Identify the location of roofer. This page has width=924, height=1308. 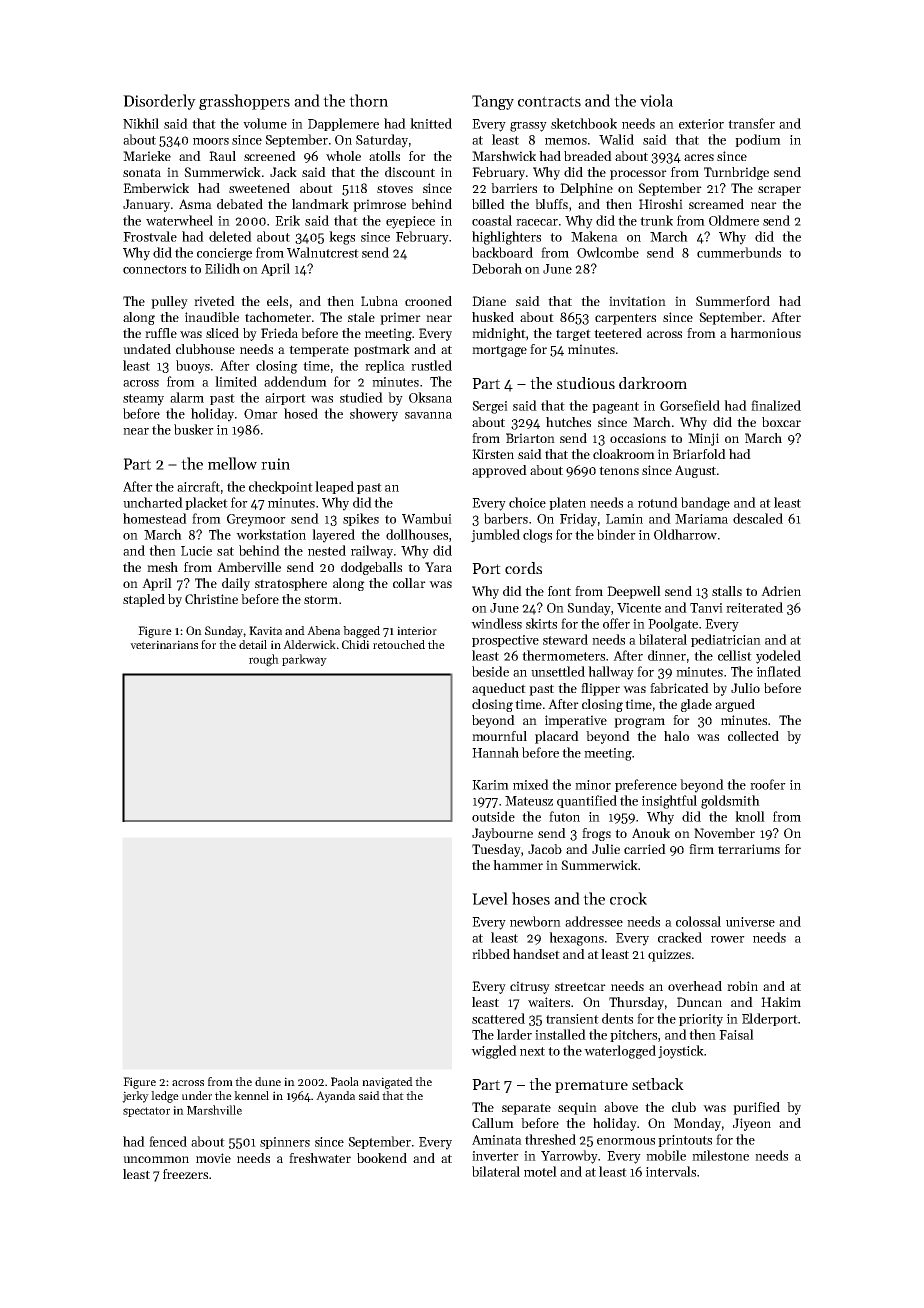
(768, 784).
